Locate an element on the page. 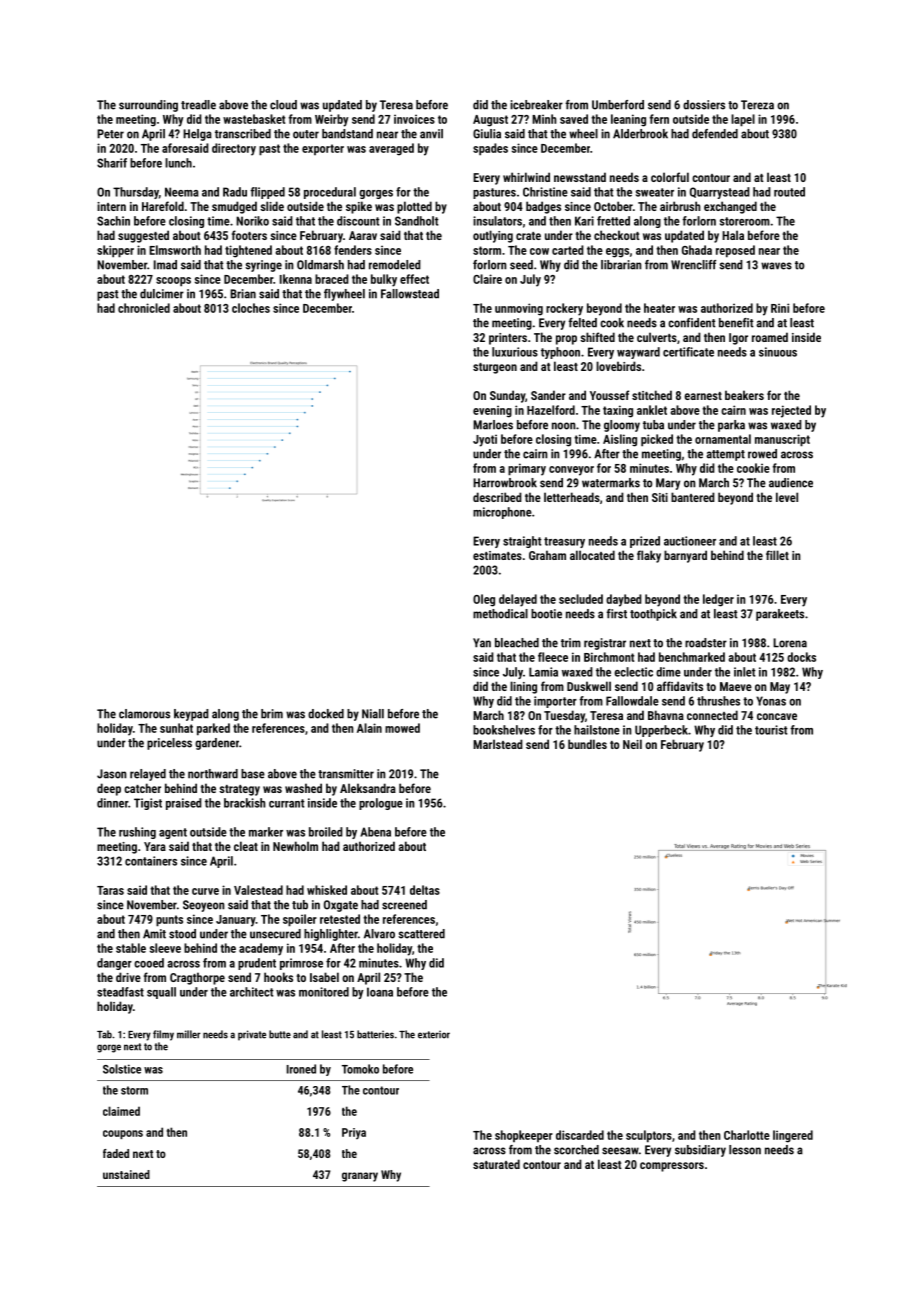 Image resolution: width=924 pixels, height=1308 pixels. cloud is located at coordinates (283, 105).
